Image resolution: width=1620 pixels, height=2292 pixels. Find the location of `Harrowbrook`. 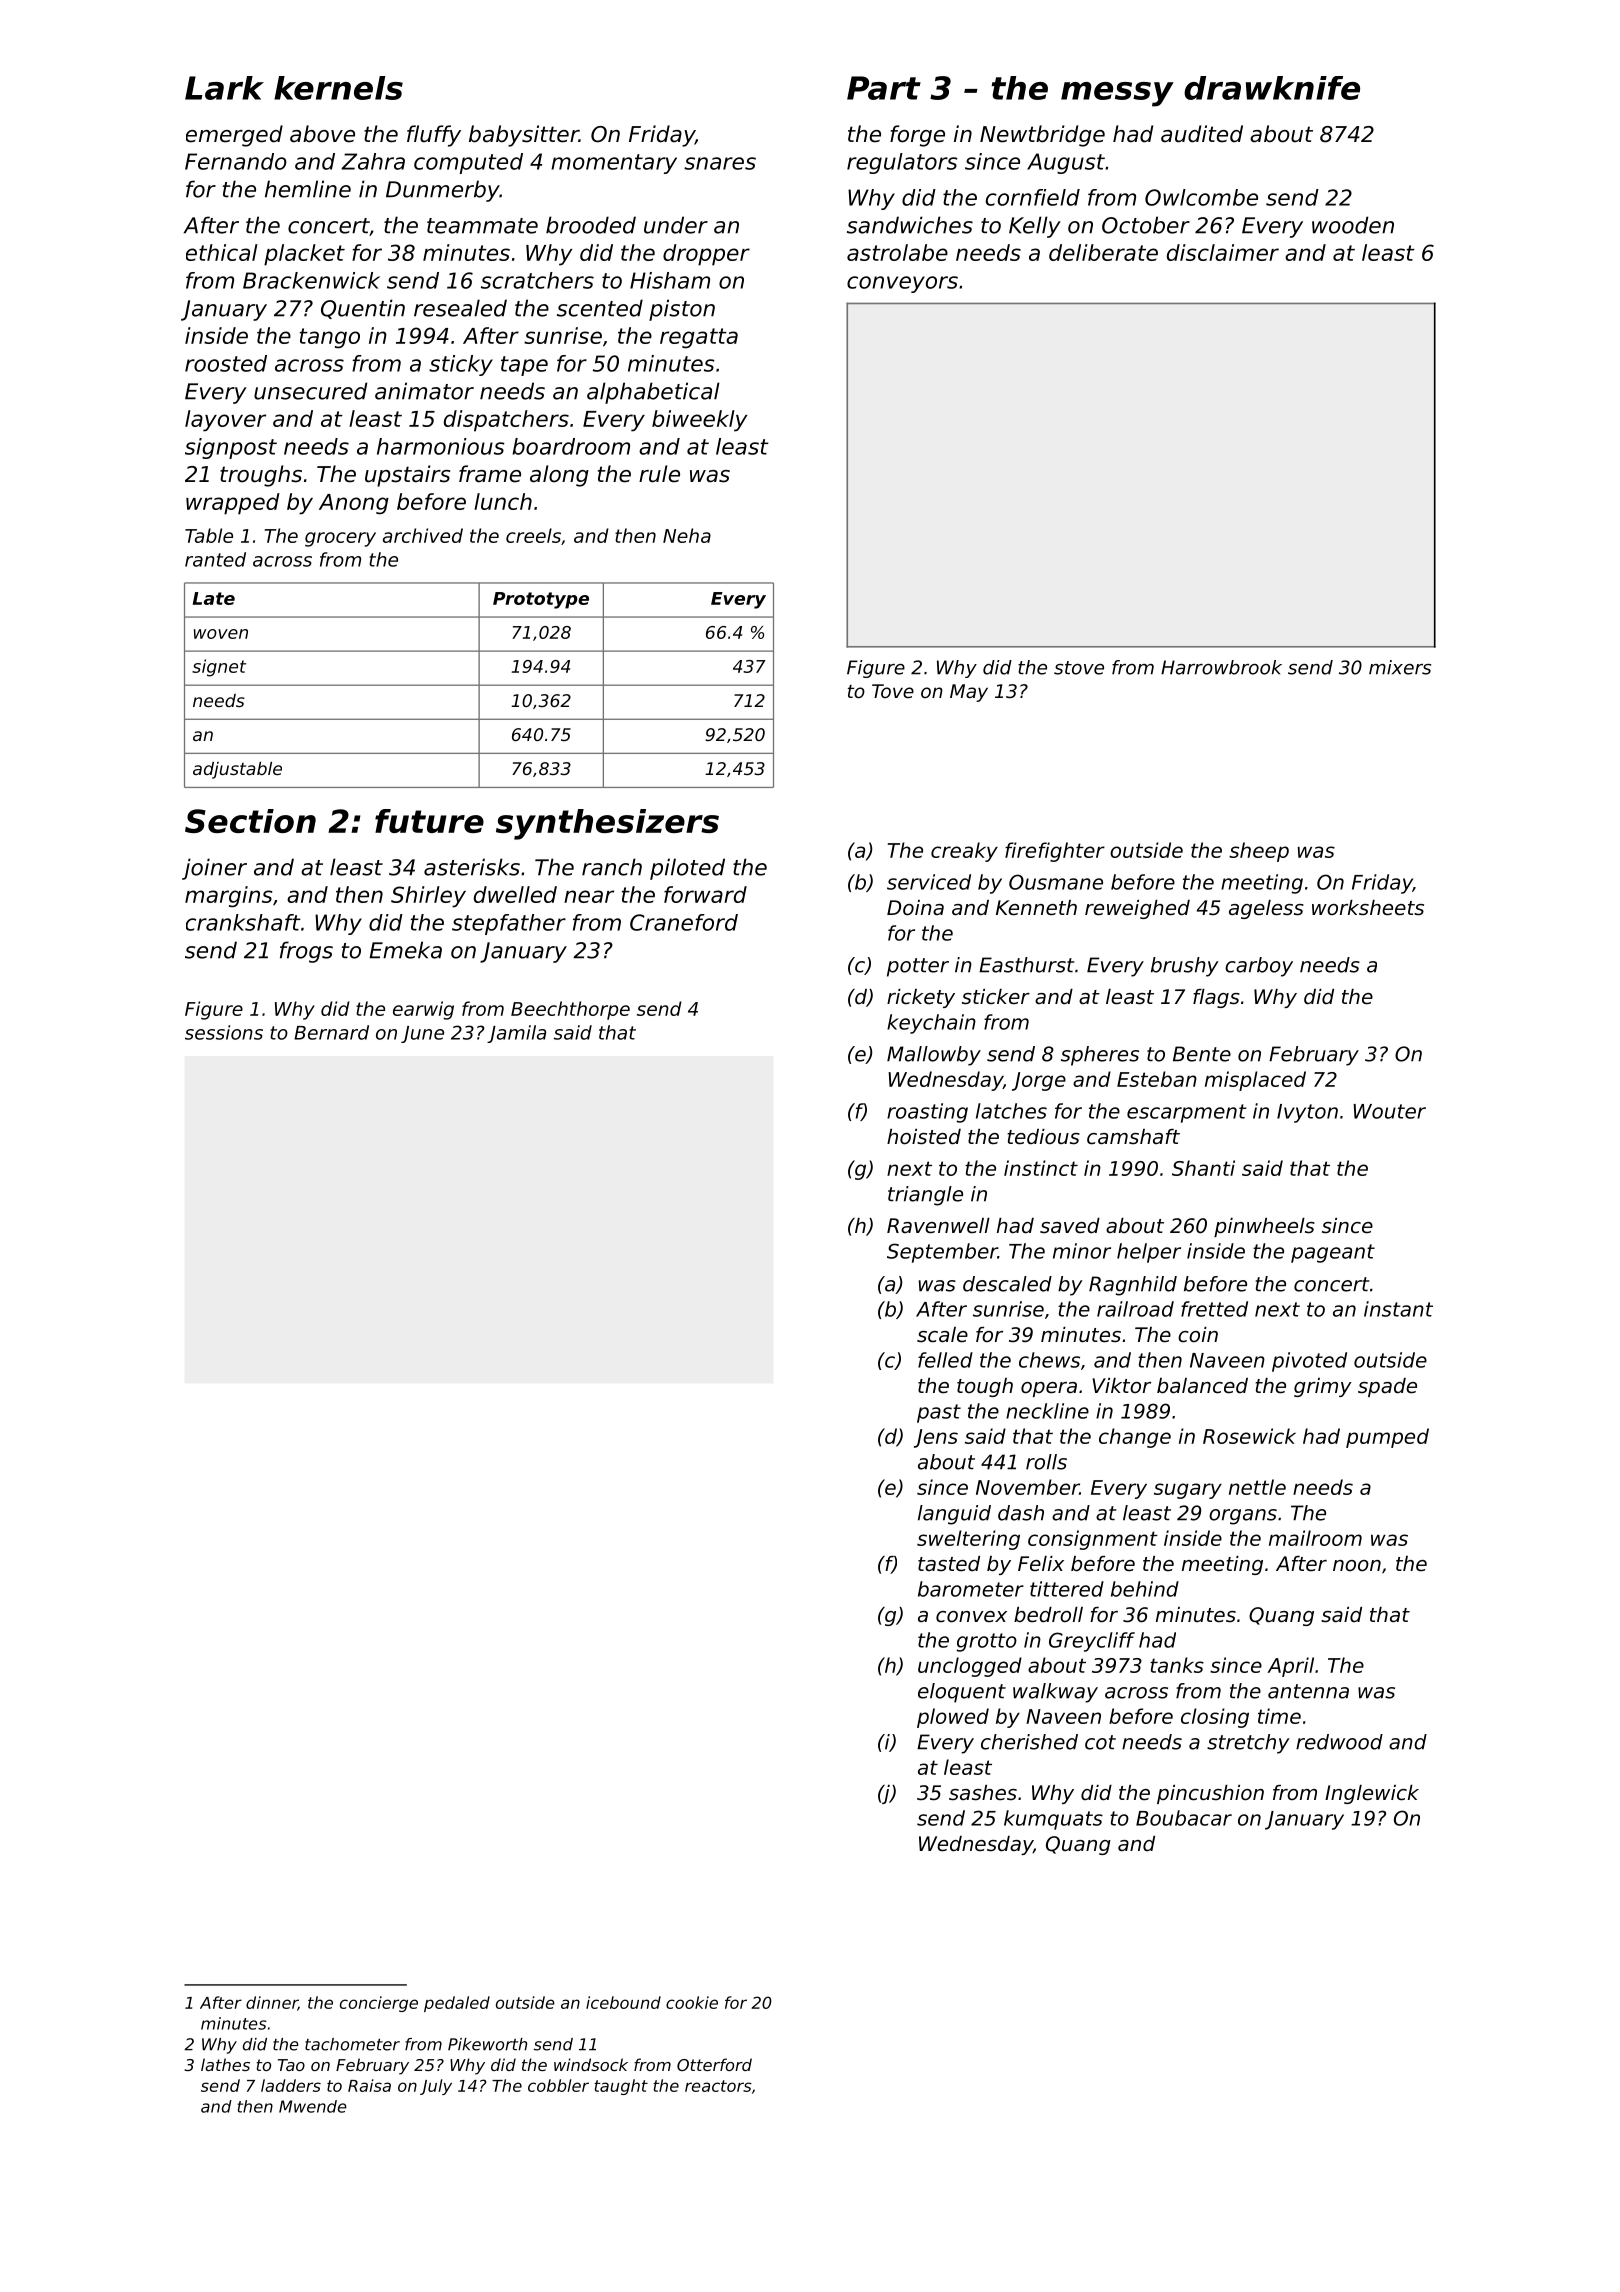

Harrowbrook is located at coordinates (1221, 667).
